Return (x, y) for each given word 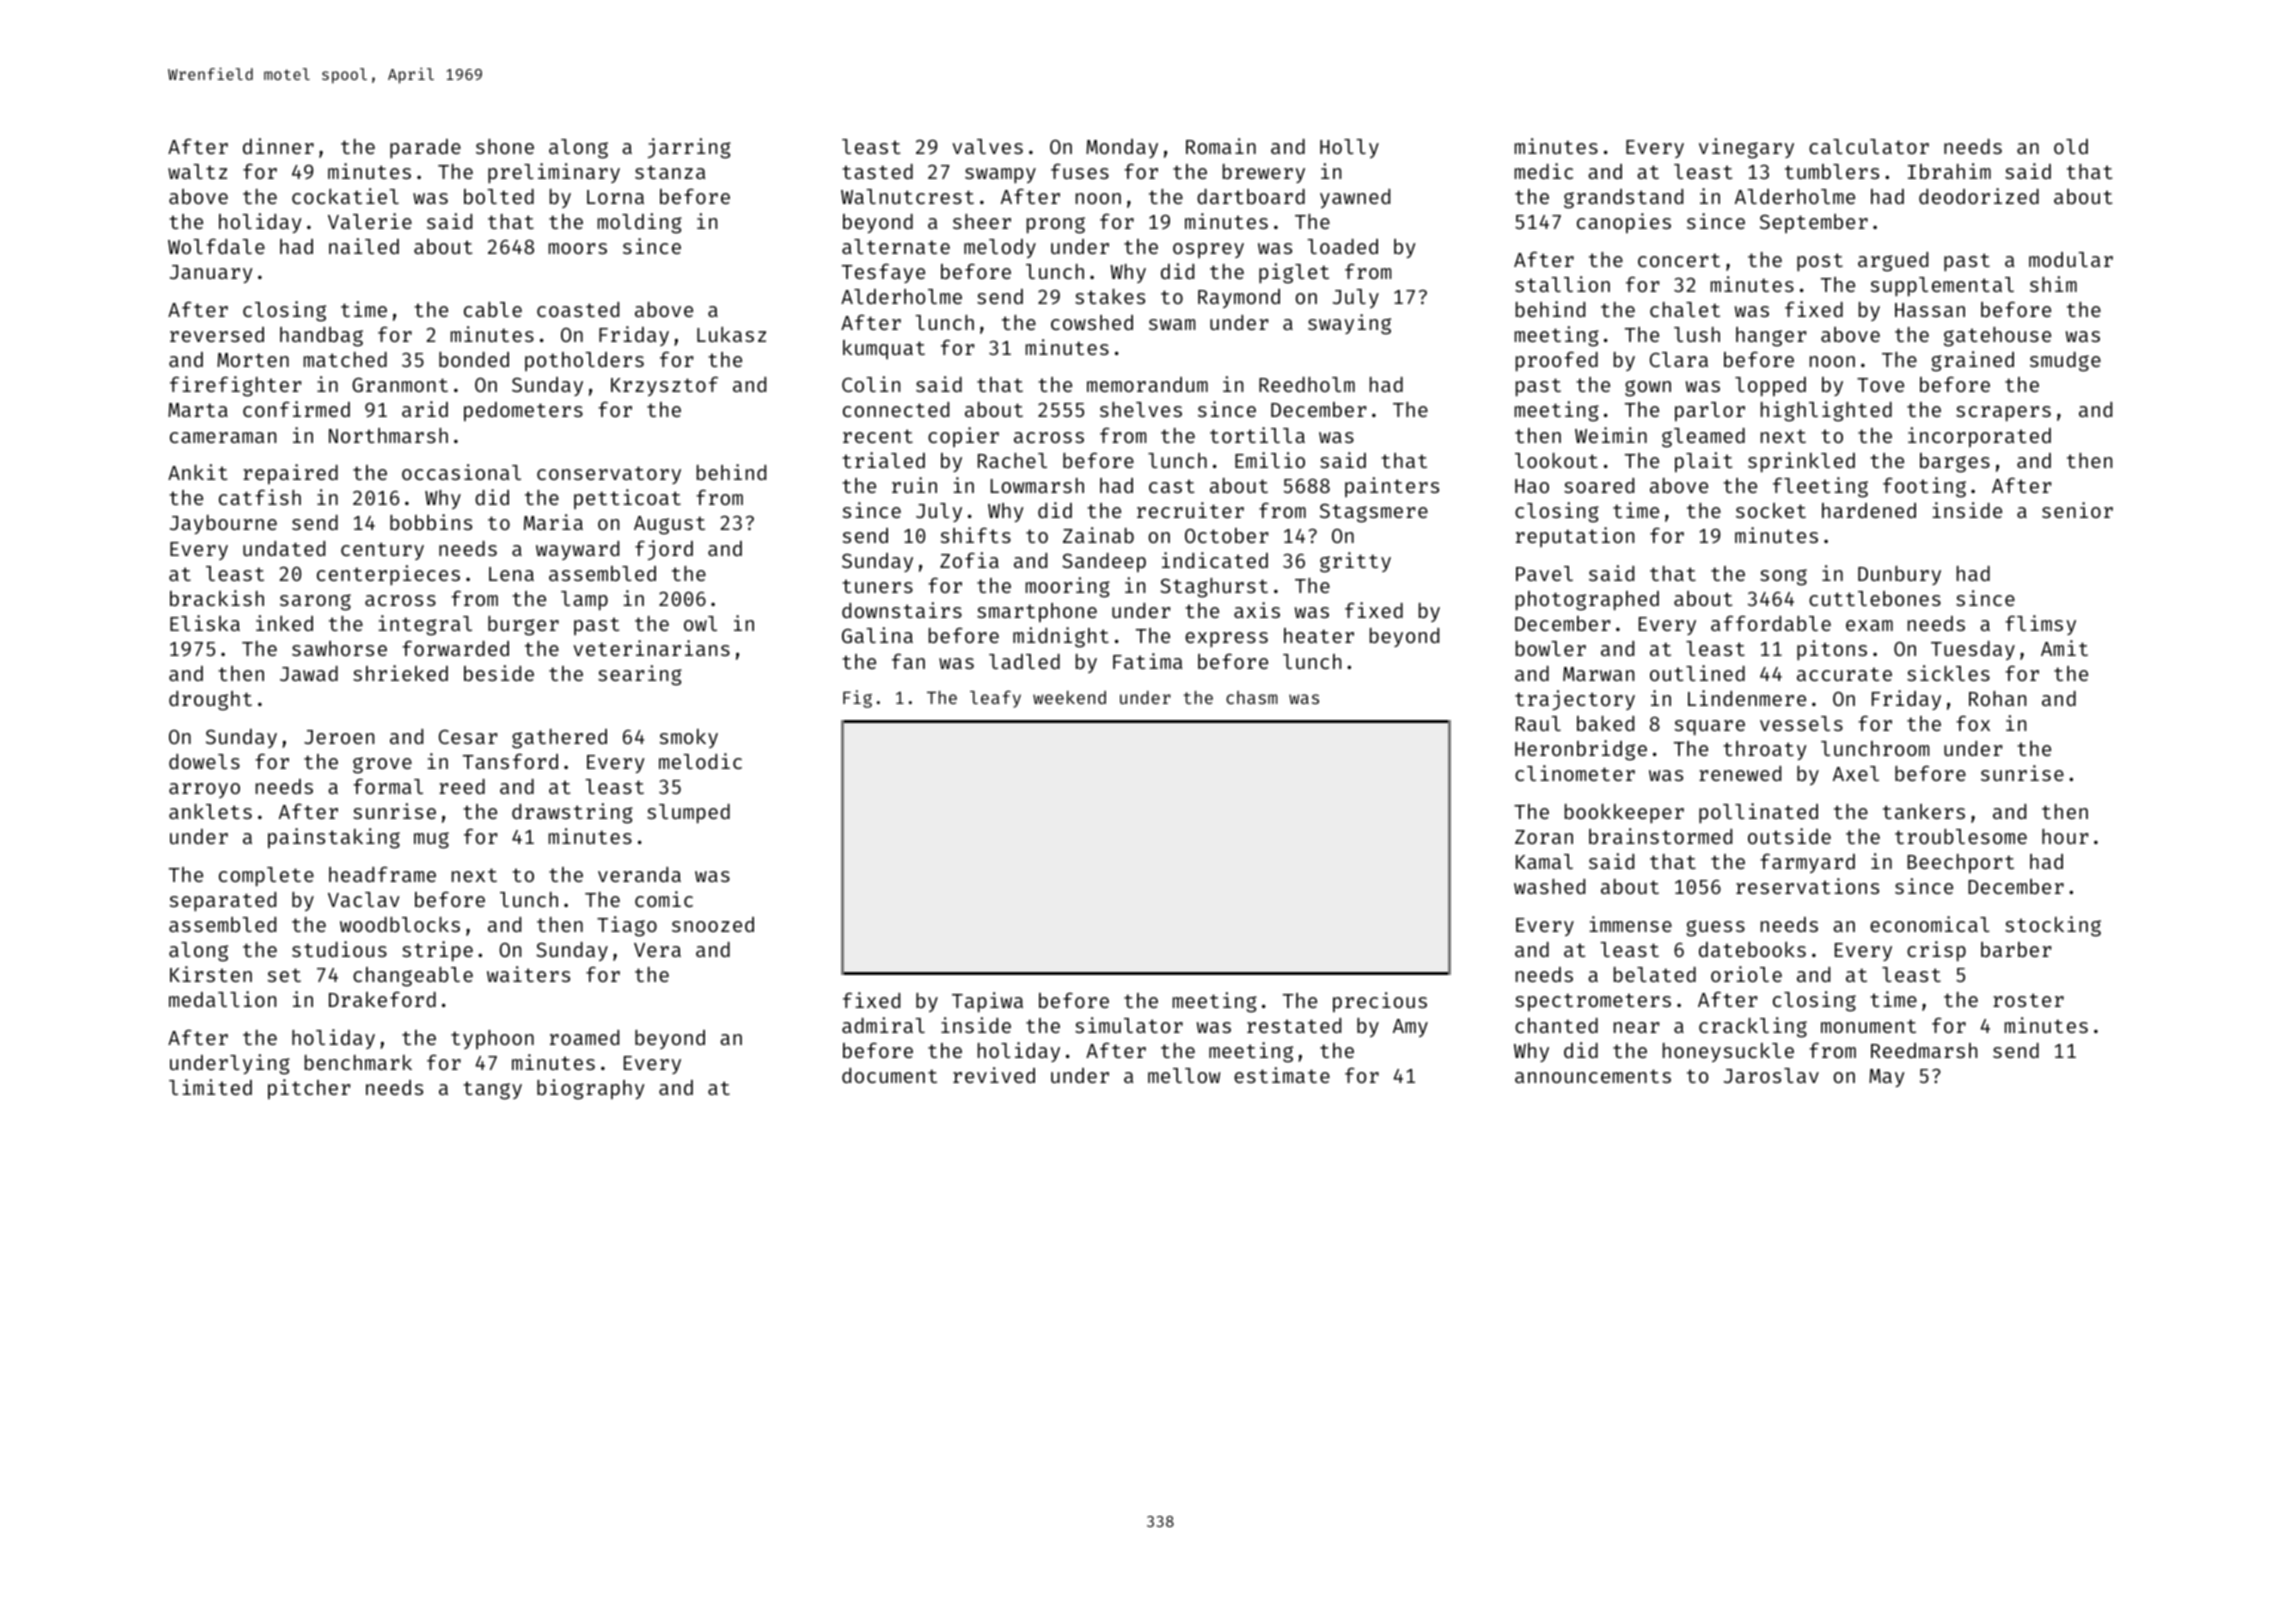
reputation (1575, 537)
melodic (700, 761)
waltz (197, 171)
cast (1172, 486)
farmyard (1807, 863)
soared (1599, 485)
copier (963, 437)
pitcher (309, 1089)
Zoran (1544, 837)
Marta (198, 410)
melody (1000, 248)
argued (1893, 262)
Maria (553, 522)
